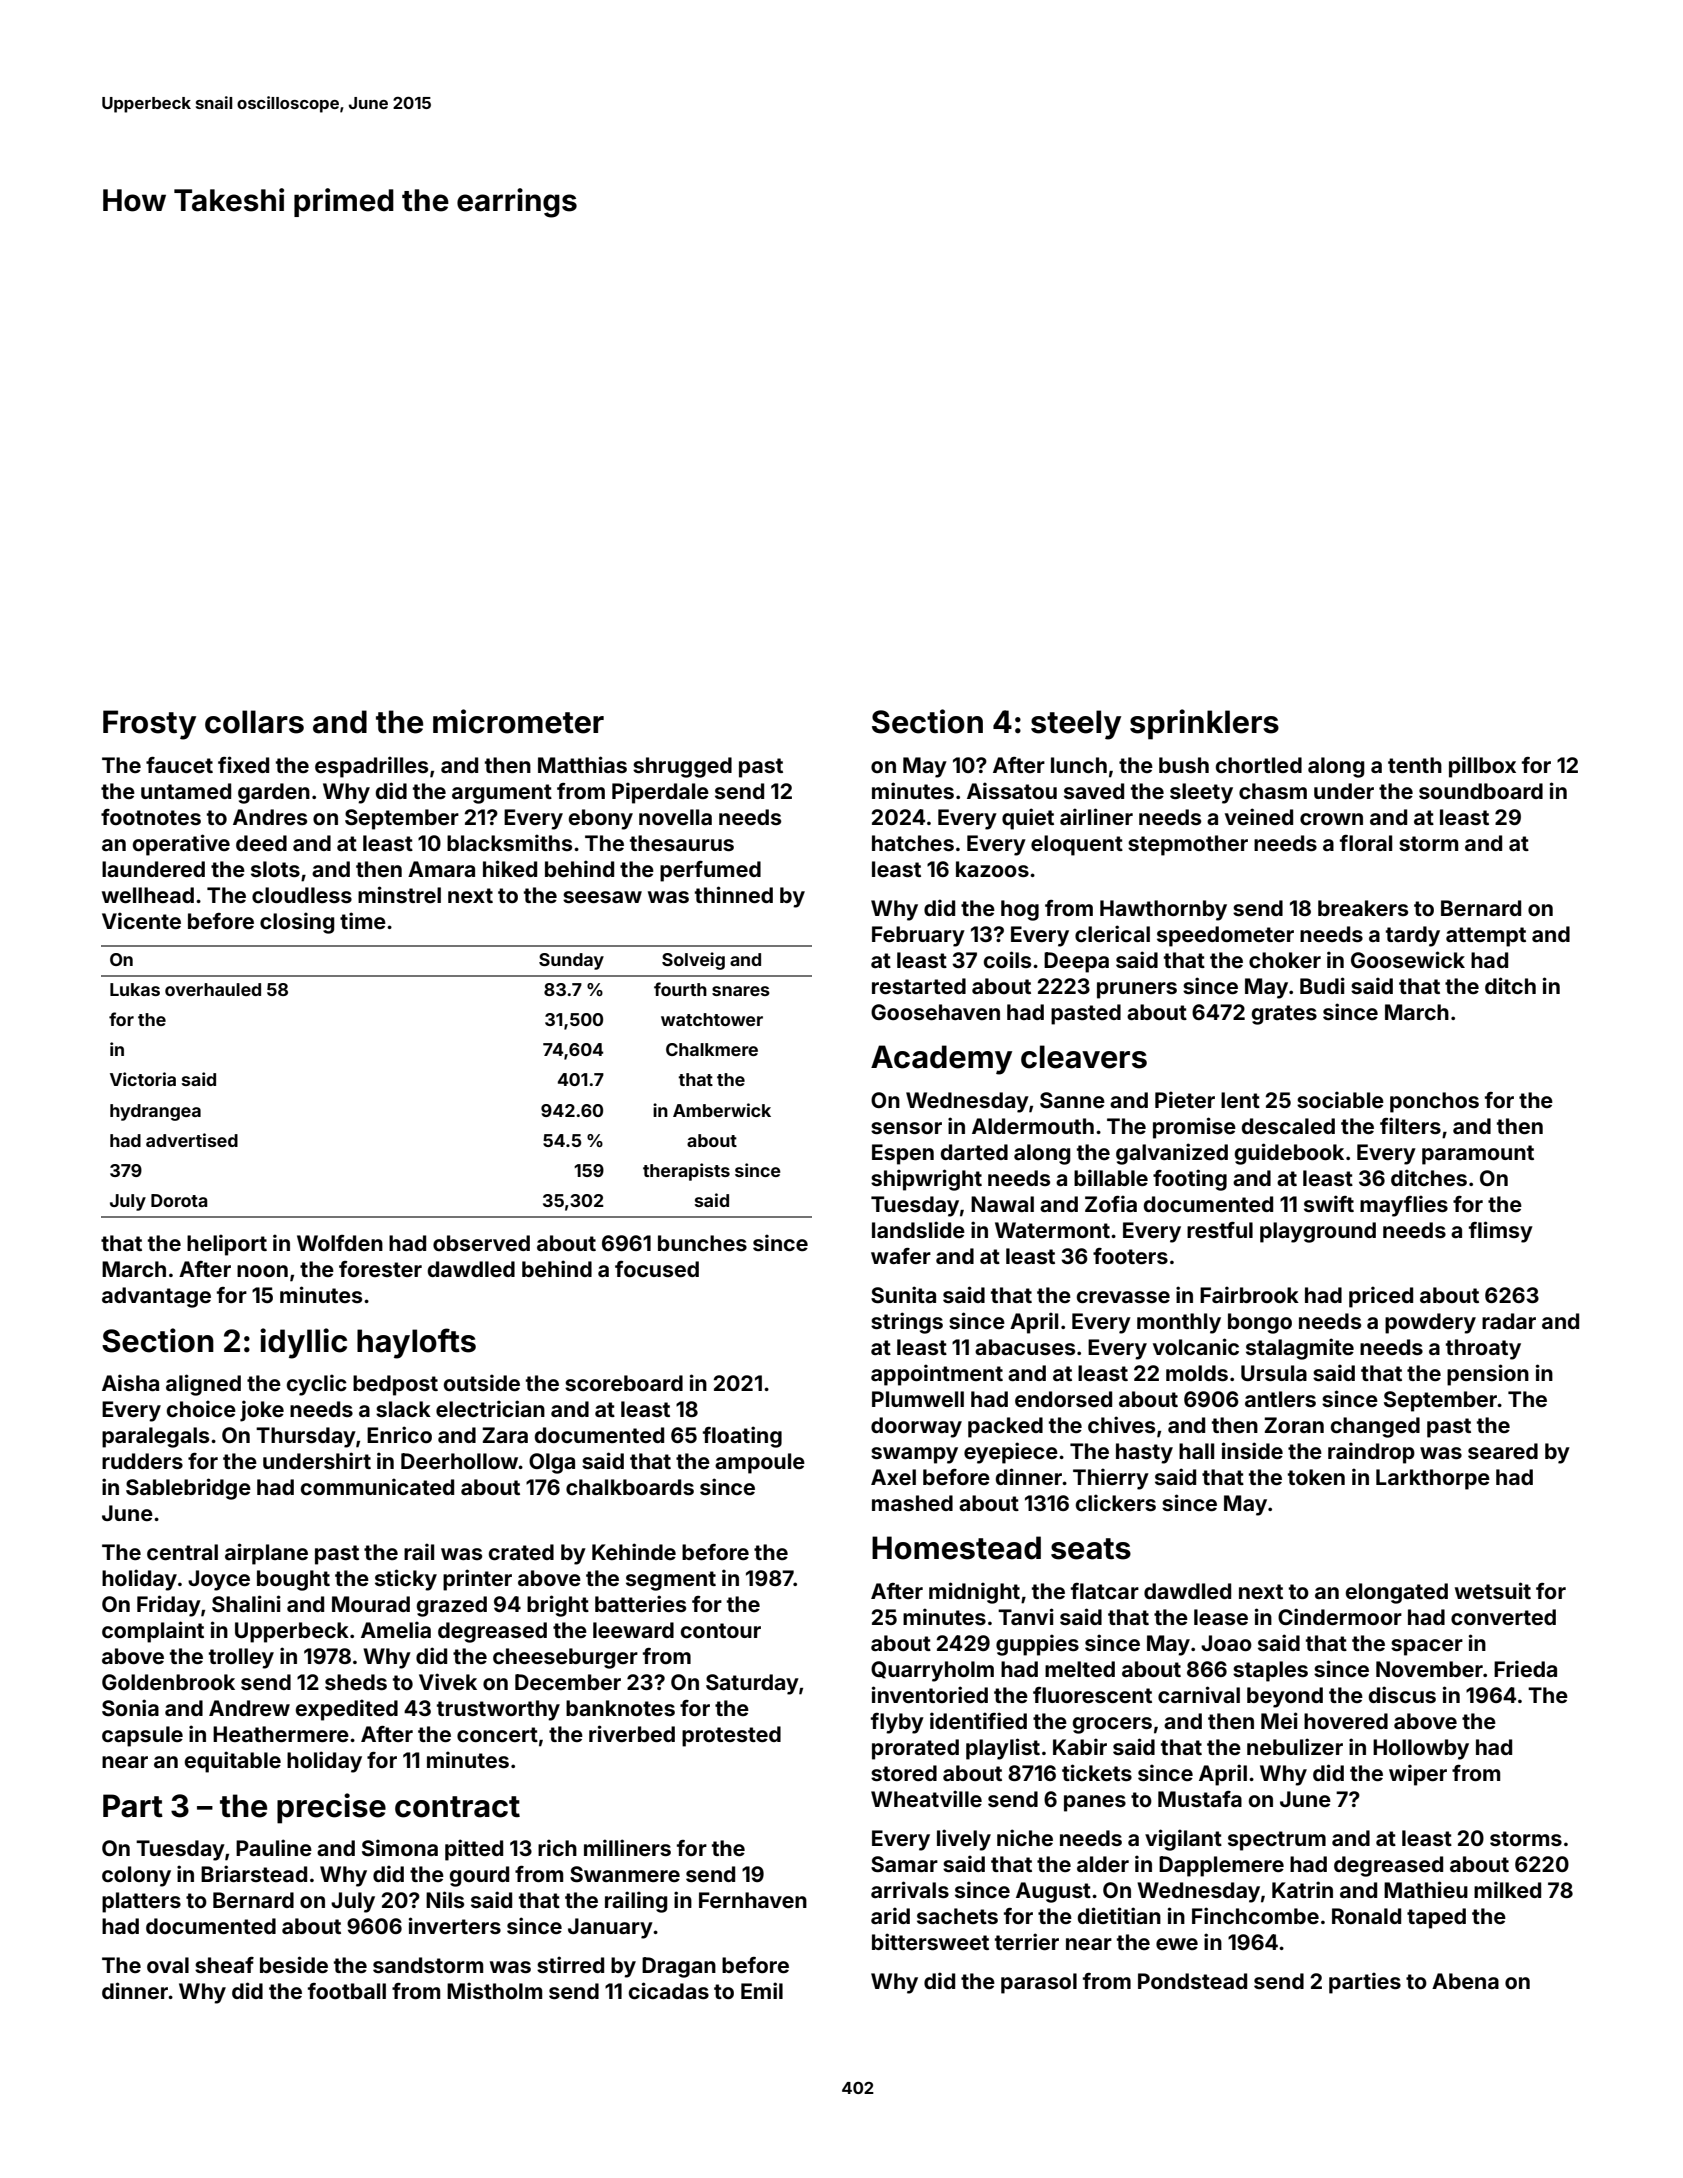  What do you see at coordinates (1105, 1591) in the screenshot?
I see `flatcar` at bounding box center [1105, 1591].
